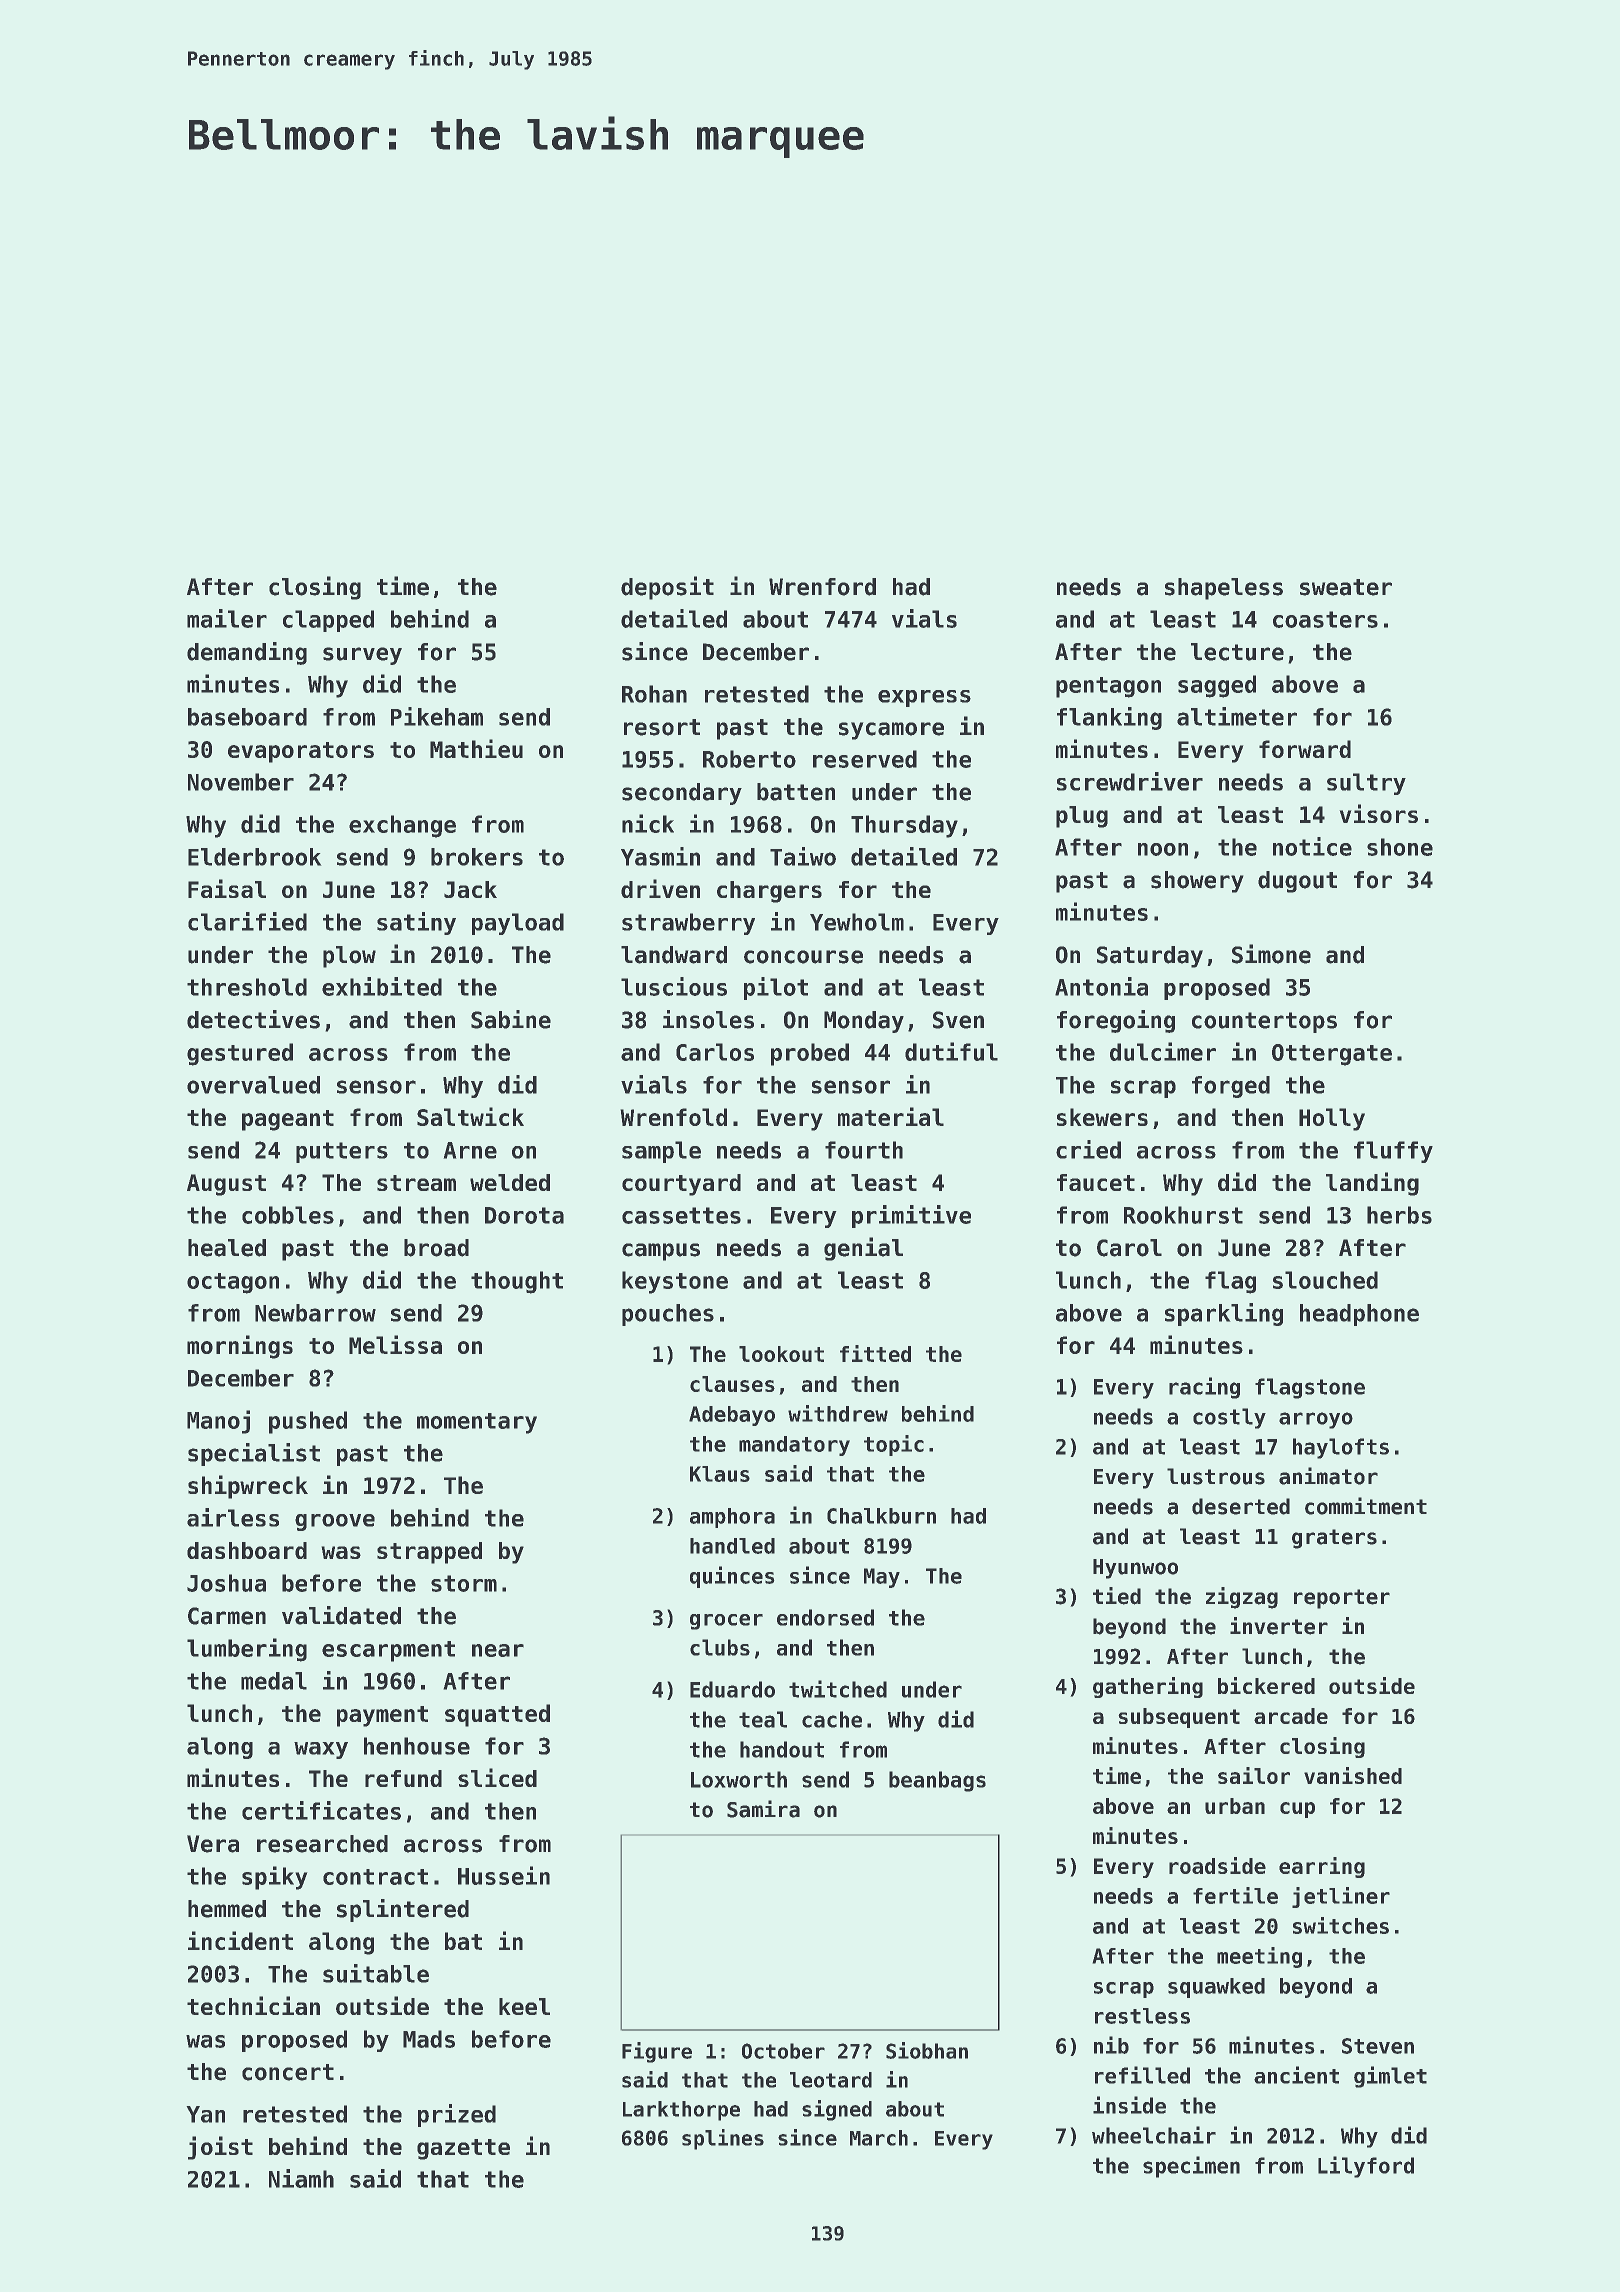  Describe the element at coordinates (904, 826) in the screenshot. I see `Thursday` at that location.
